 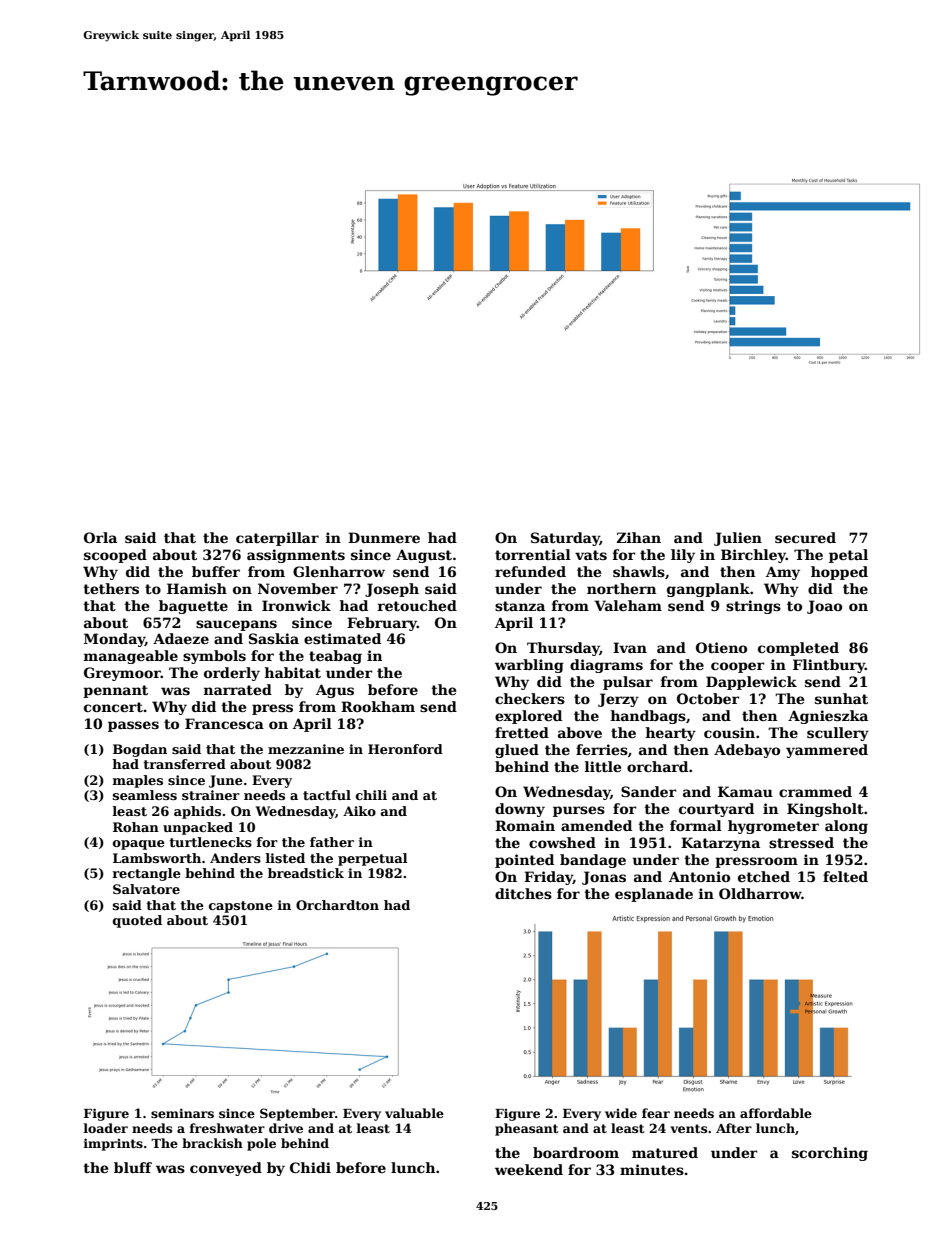 What do you see at coordinates (828, 717) in the page?
I see `Agnieszka` at bounding box center [828, 717].
